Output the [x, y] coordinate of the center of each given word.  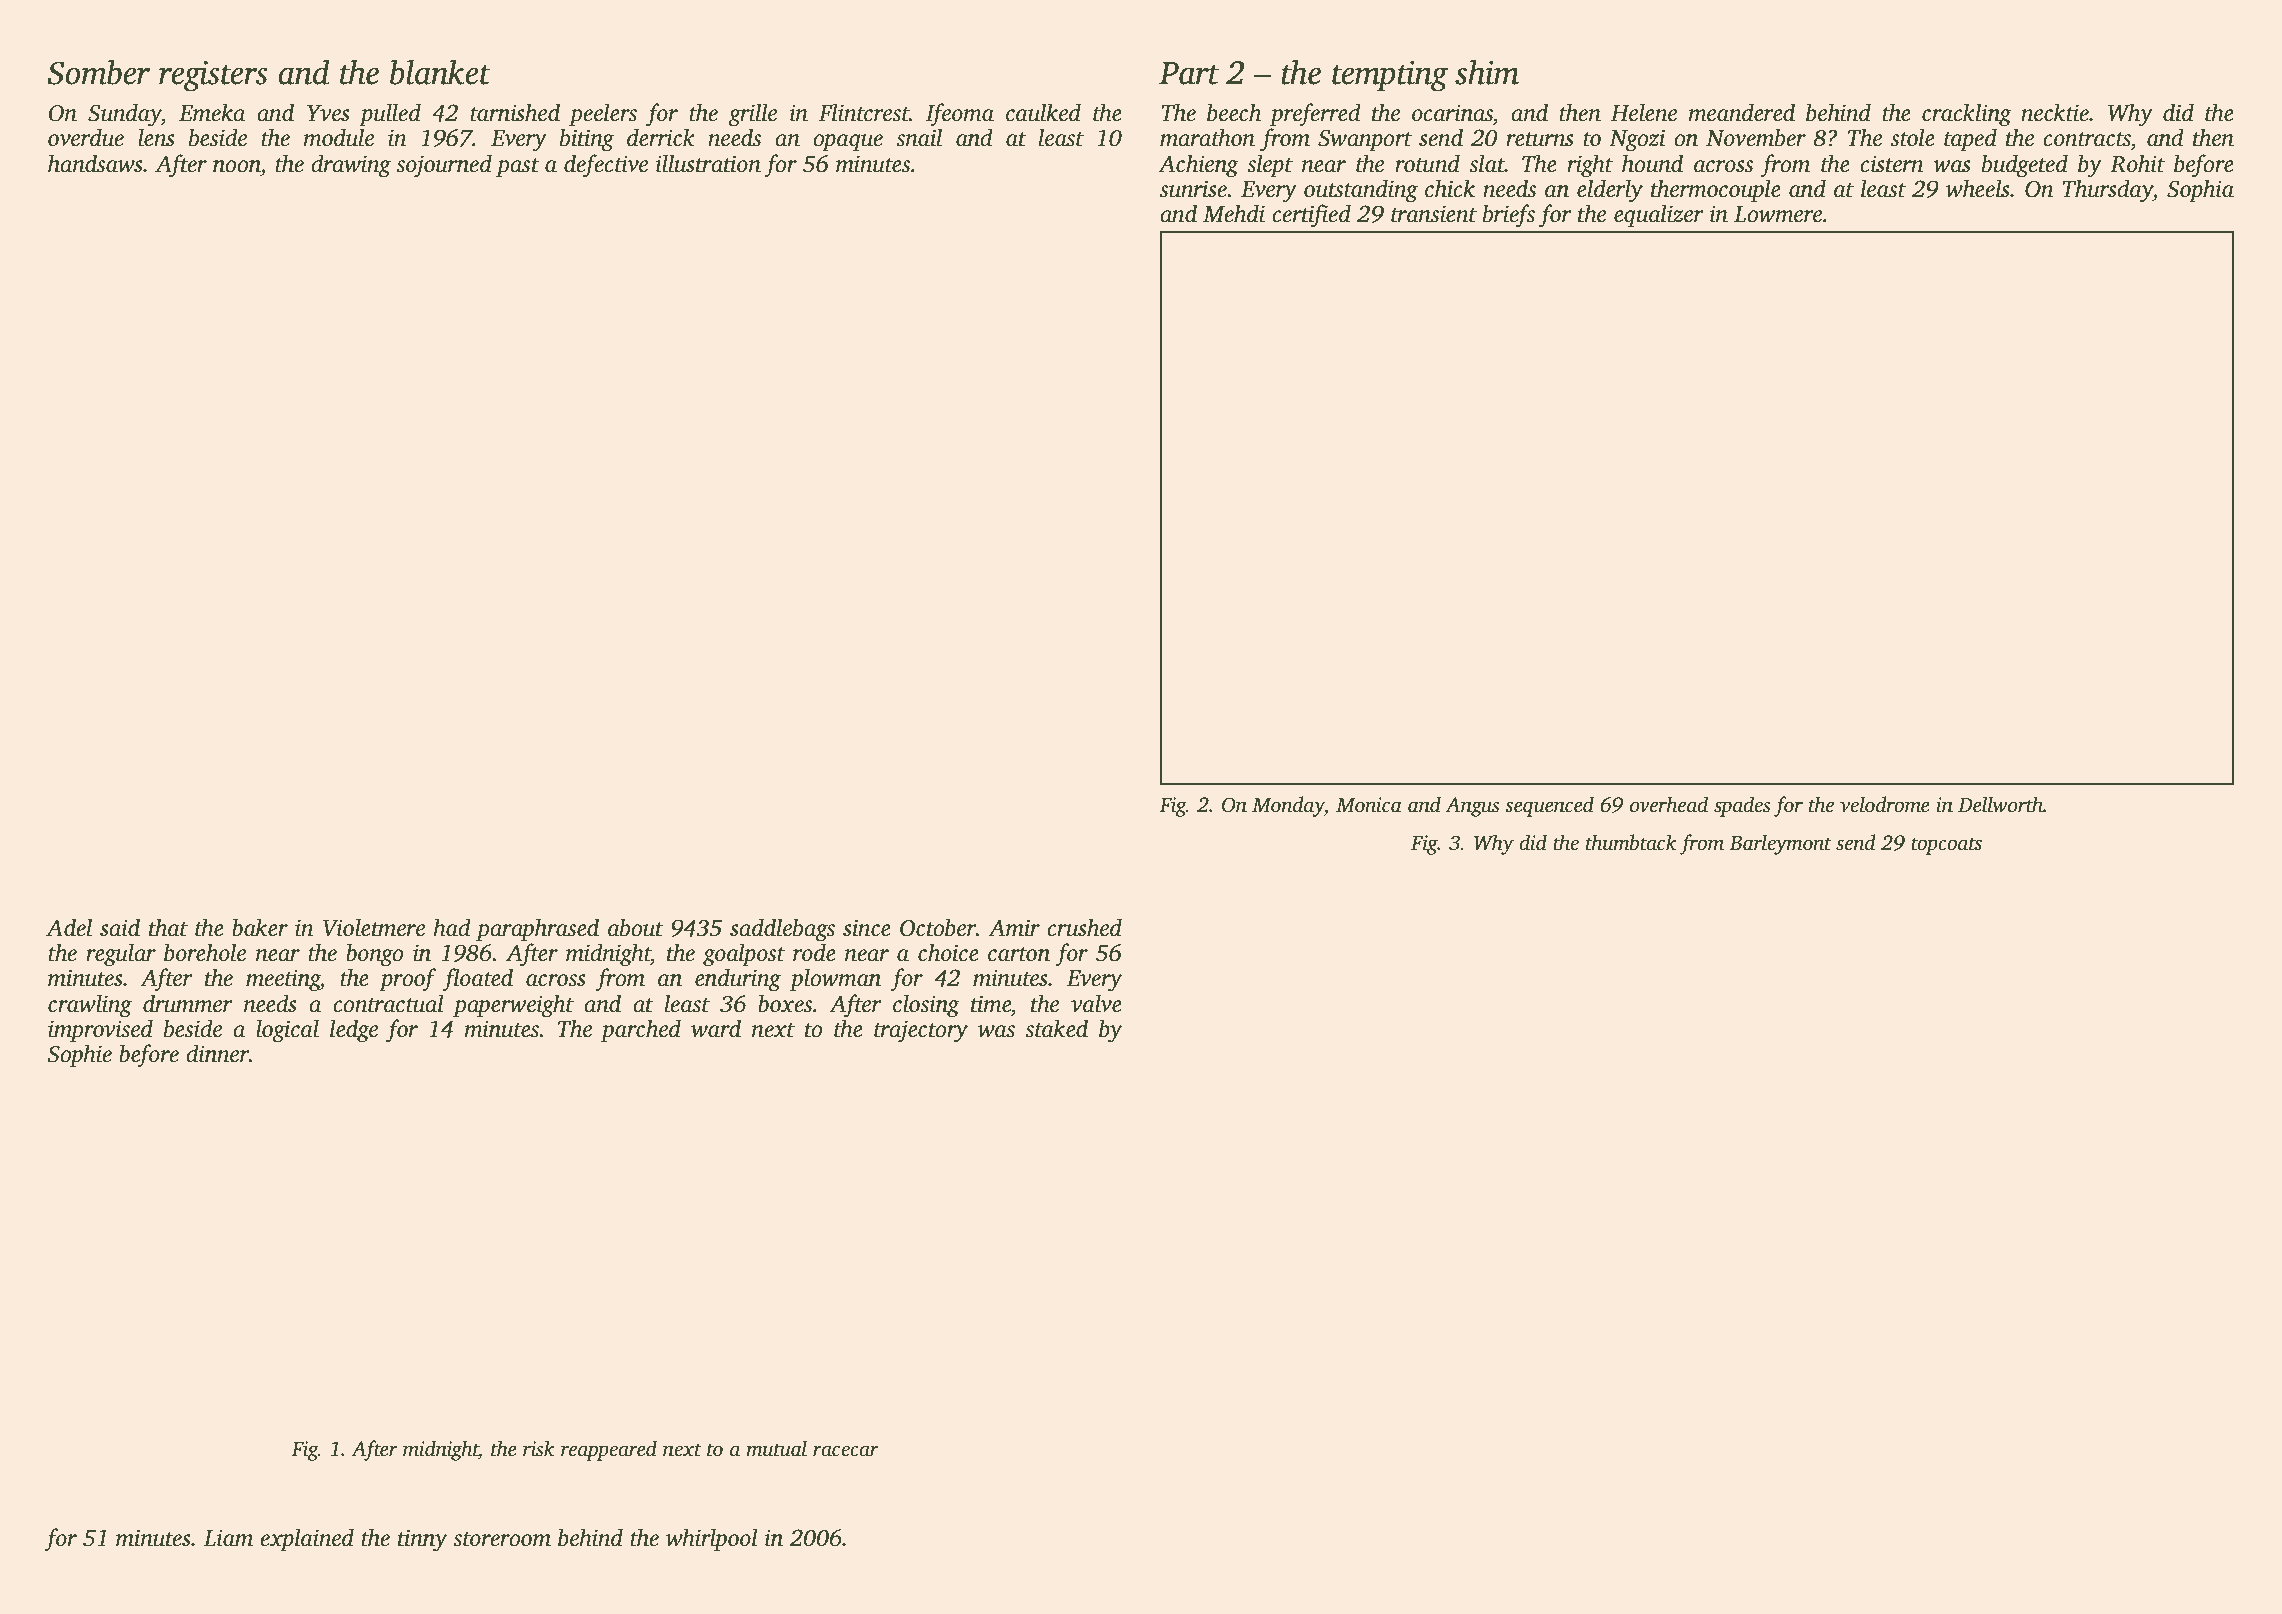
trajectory [921, 1031]
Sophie [79, 1055]
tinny [422, 1540]
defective [606, 166]
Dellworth [2000, 804]
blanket [440, 72]
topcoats [1946, 846]
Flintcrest [864, 112]
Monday [1288, 806]
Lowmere [1778, 214]
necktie [2055, 112]
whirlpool [712, 1539]
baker [260, 927]
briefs [1509, 216]
